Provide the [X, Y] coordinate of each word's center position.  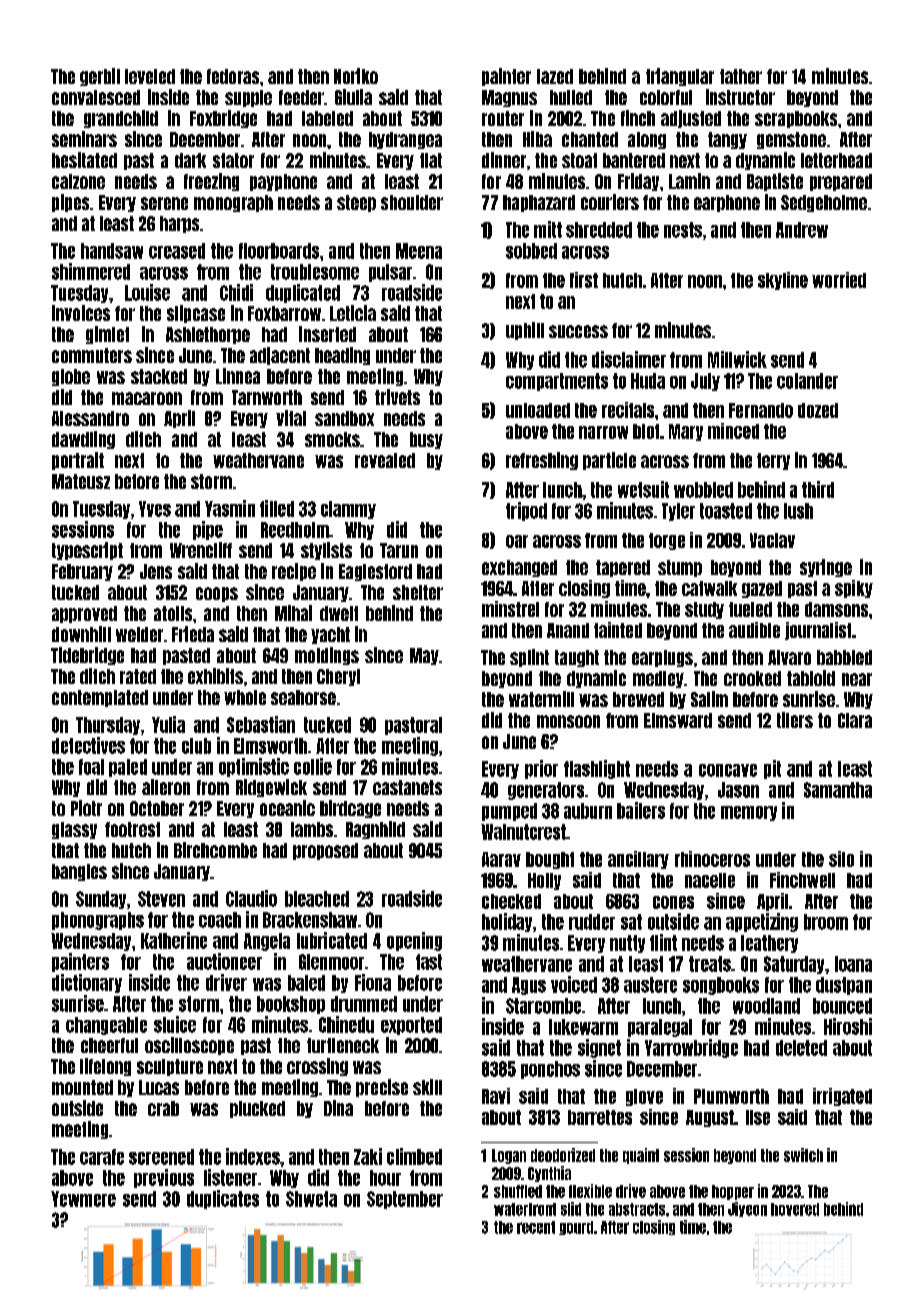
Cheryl [338, 677]
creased [177, 251]
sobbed [531, 251]
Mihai [293, 613]
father [741, 76]
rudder [592, 922]
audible [754, 630]
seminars [84, 139]
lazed [555, 76]
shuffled [518, 1191]
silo [841, 859]
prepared [841, 182]
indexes [253, 1156]
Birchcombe [215, 850]
